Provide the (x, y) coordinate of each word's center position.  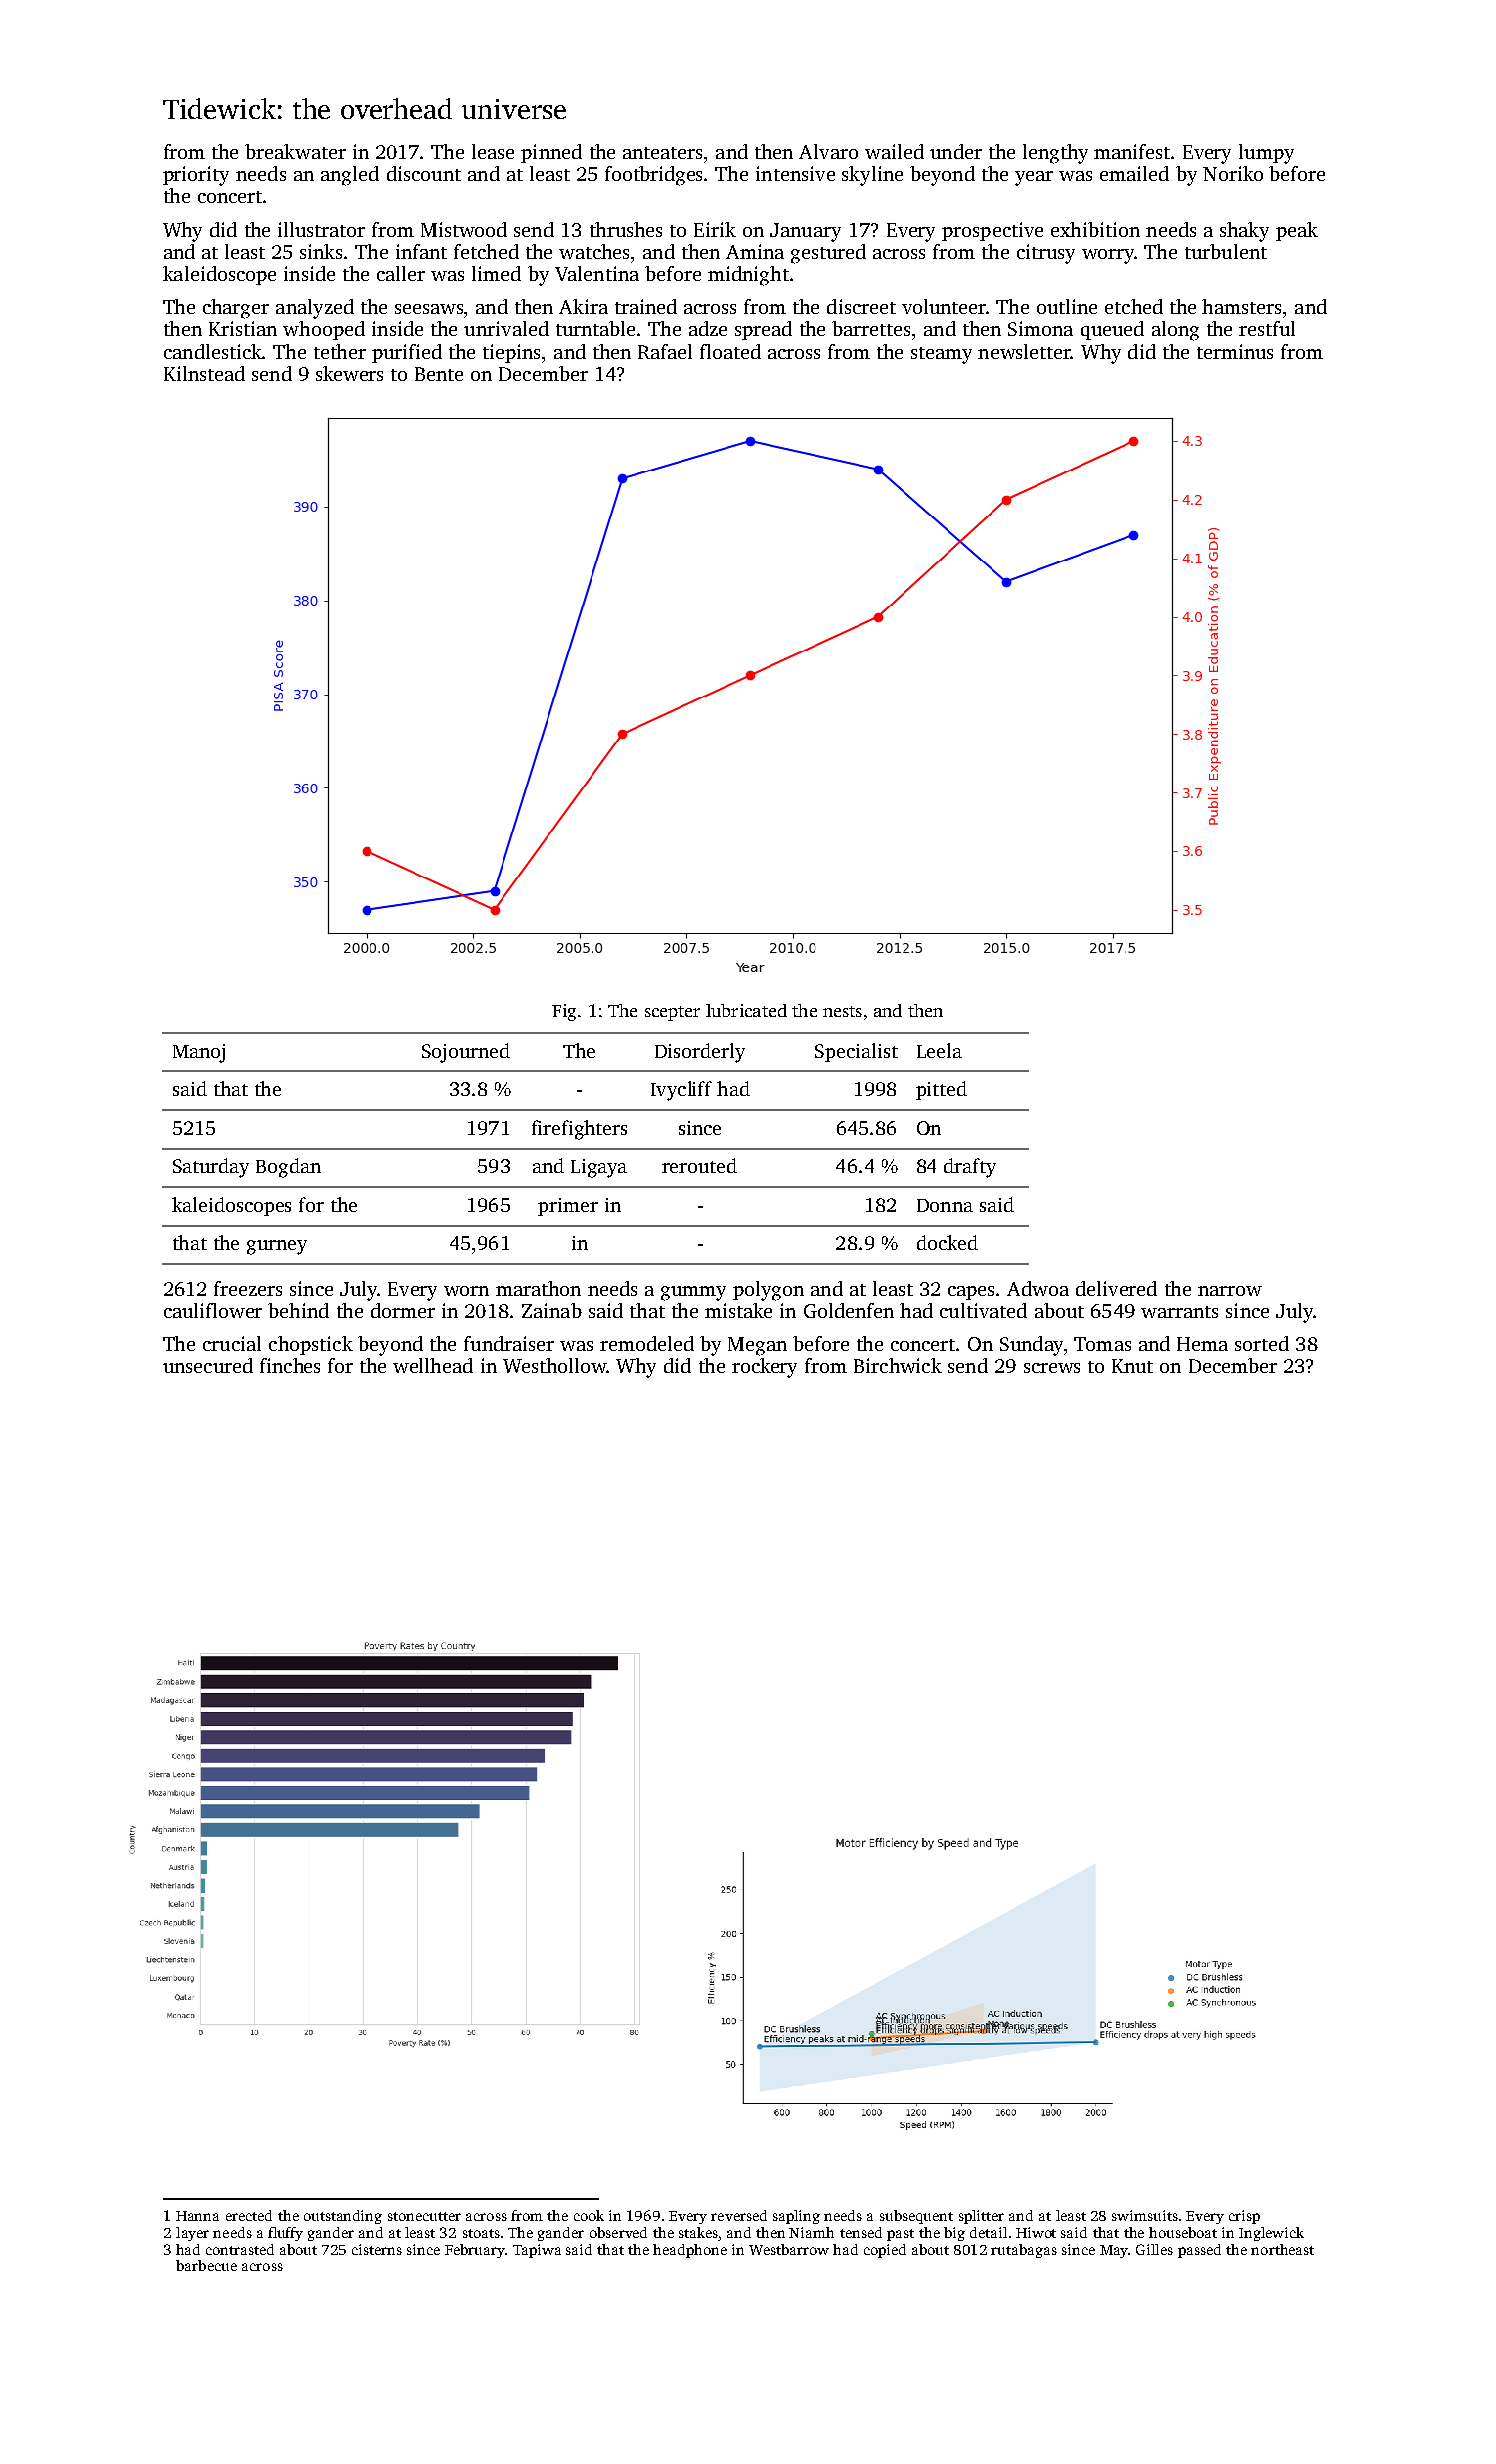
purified (407, 353)
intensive (795, 173)
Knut (1132, 1366)
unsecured (208, 1365)
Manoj (199, 1053)
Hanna (197, 2216)
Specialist (856, 1052)
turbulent (1226, 251)
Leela (939, 1050)
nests (842, 1011)
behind (298, 1310)
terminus (1235, 351)
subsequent (916, 2217)
